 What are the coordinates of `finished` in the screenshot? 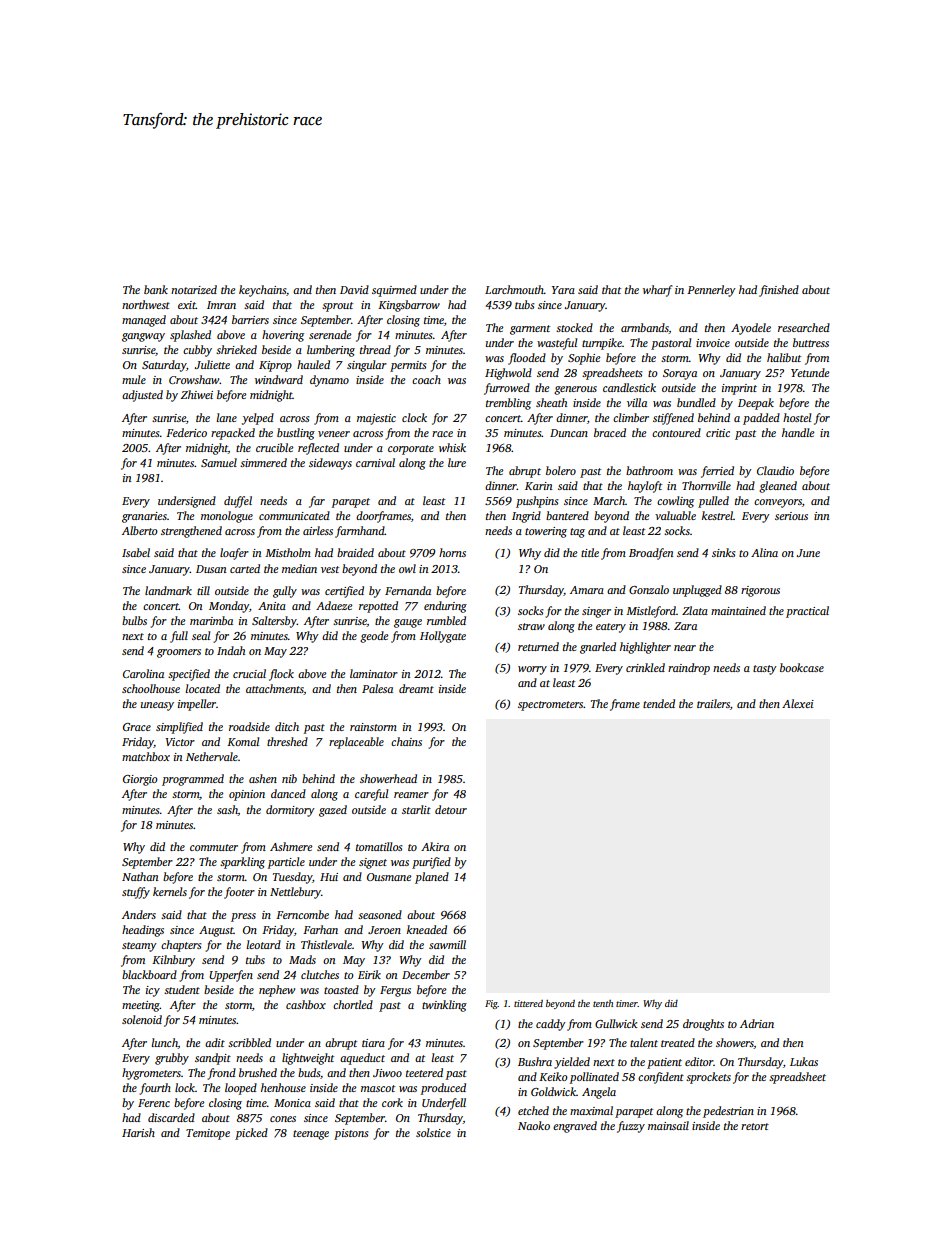 It's located at (779, 291).
